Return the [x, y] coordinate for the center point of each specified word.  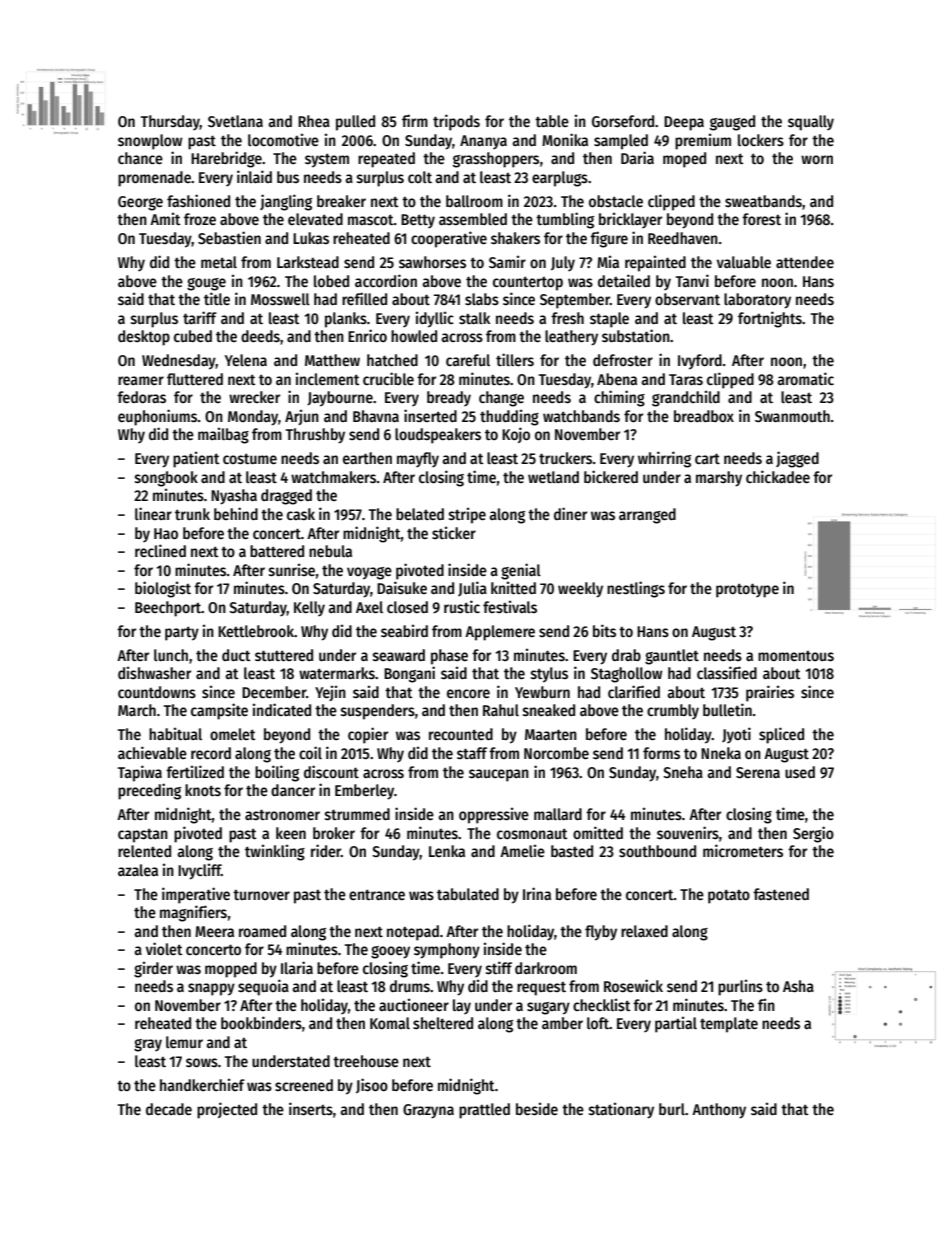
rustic [462, 606]
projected [227, 1110]
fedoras [141, 397]
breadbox [704, 416]
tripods [456, 122]
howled [414, 336]
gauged [732, 123]
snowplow [150, 142]
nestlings [636, 589]
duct [236, 655]
